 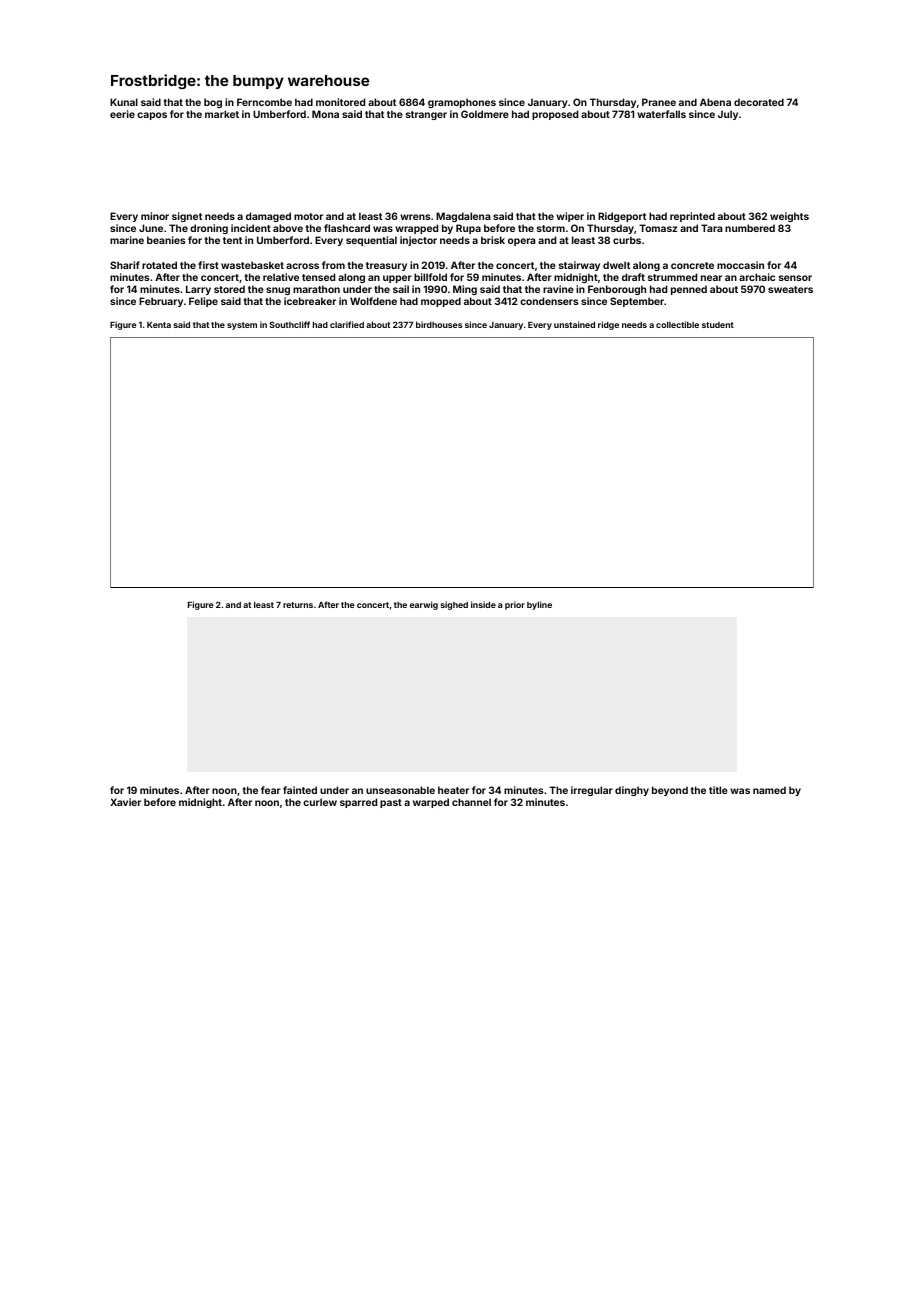 What do you see at coordinates (289, 324) in the screenshot?
I see `Southcliff` at bounding box center [289, 324].
